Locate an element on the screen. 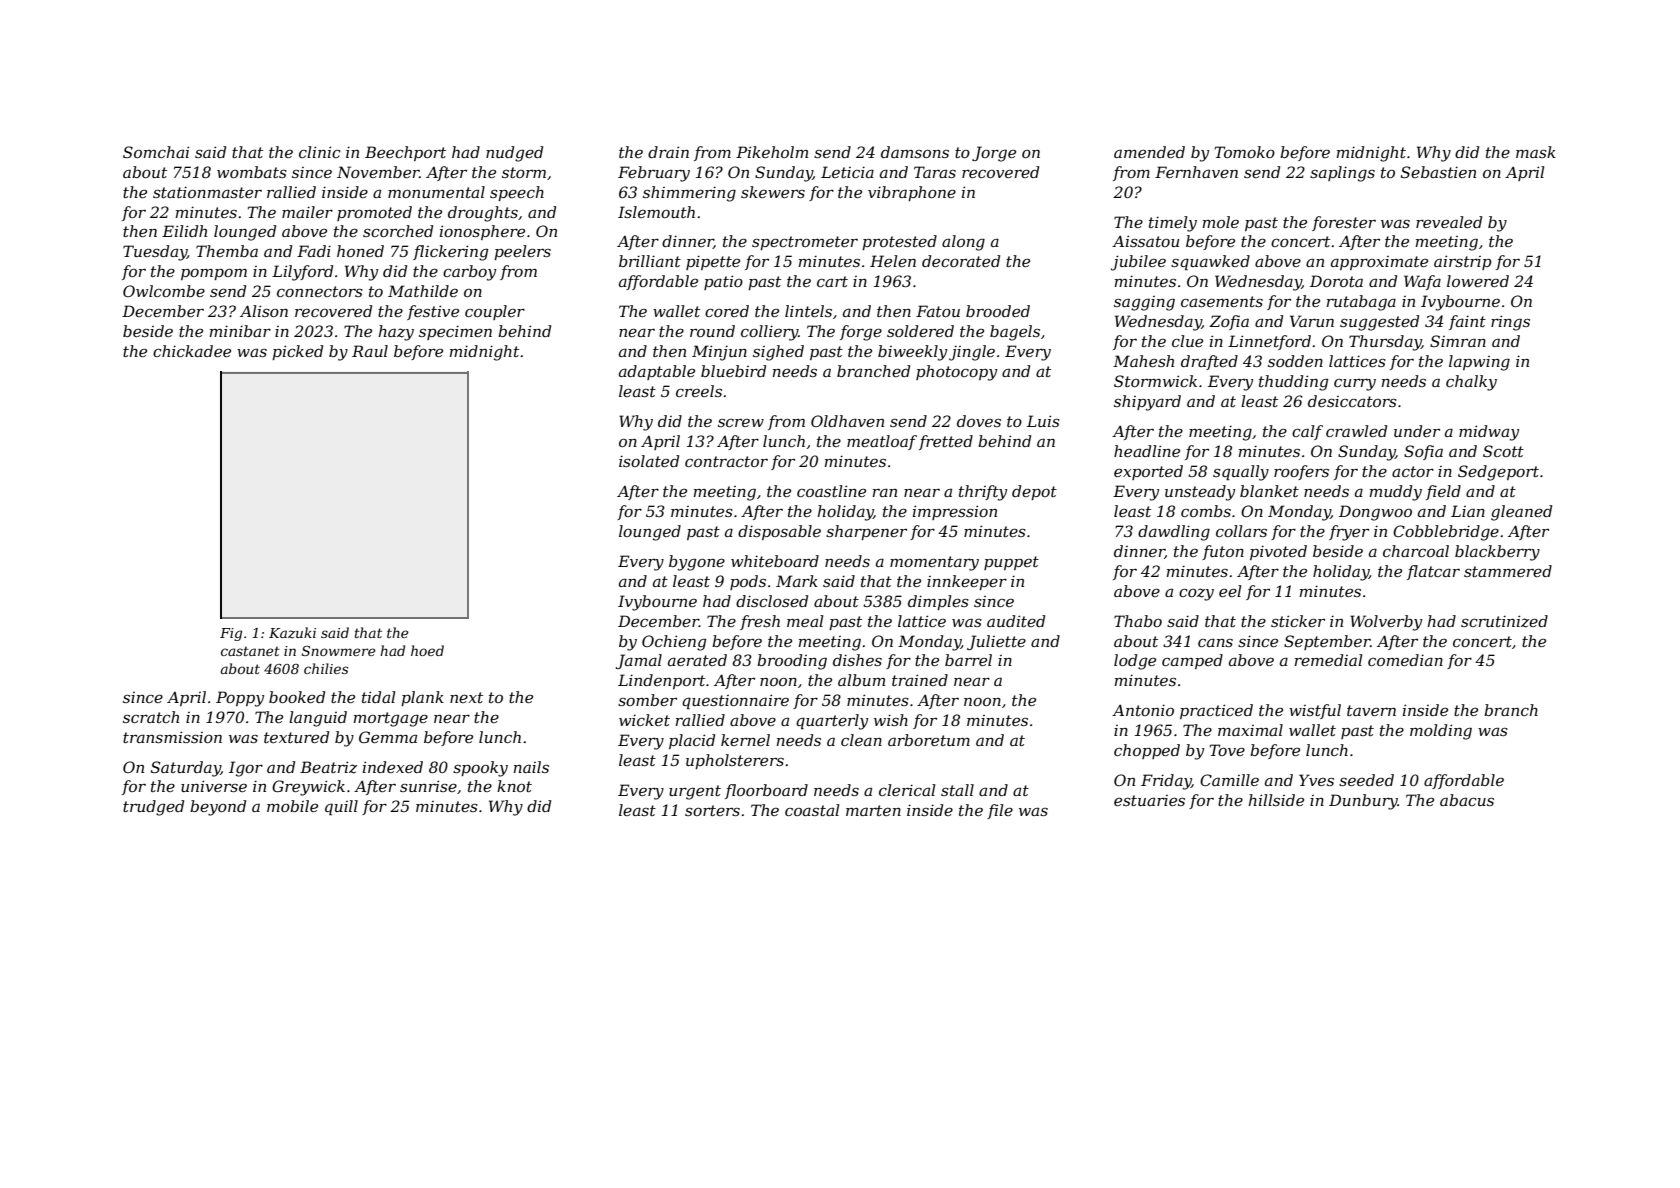  transmission is located at coordinates (172, 737).
